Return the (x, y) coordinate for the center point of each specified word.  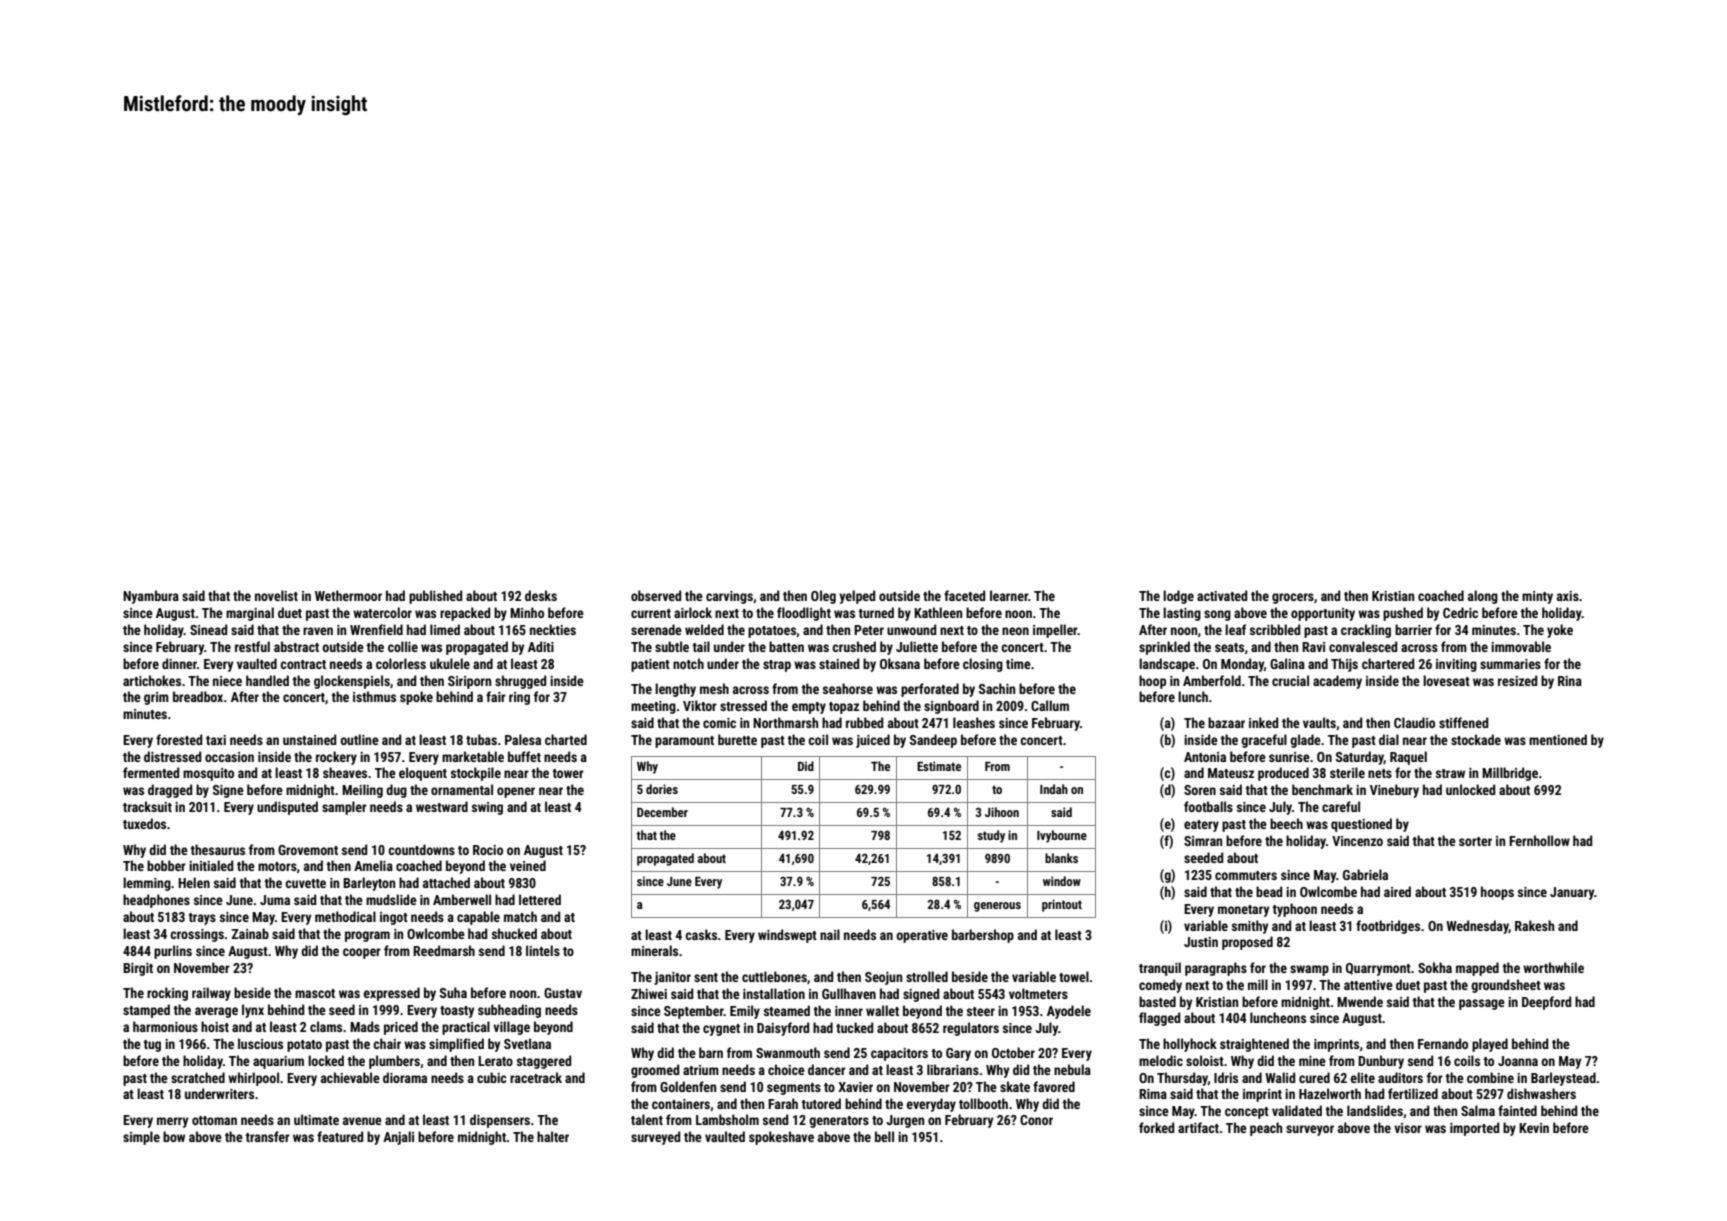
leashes (974, 722)
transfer (267, 1136)
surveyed (655, 1138)
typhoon (1294, 910)
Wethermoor (348, 595)
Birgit (138, 969)
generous (997, 907)
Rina (1570, 681)
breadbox (198, 696)
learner (1009, 595)
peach (1266, 1129)
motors (277, 866)
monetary (1243, 911)
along (1483, 597)
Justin (1201, 942)
